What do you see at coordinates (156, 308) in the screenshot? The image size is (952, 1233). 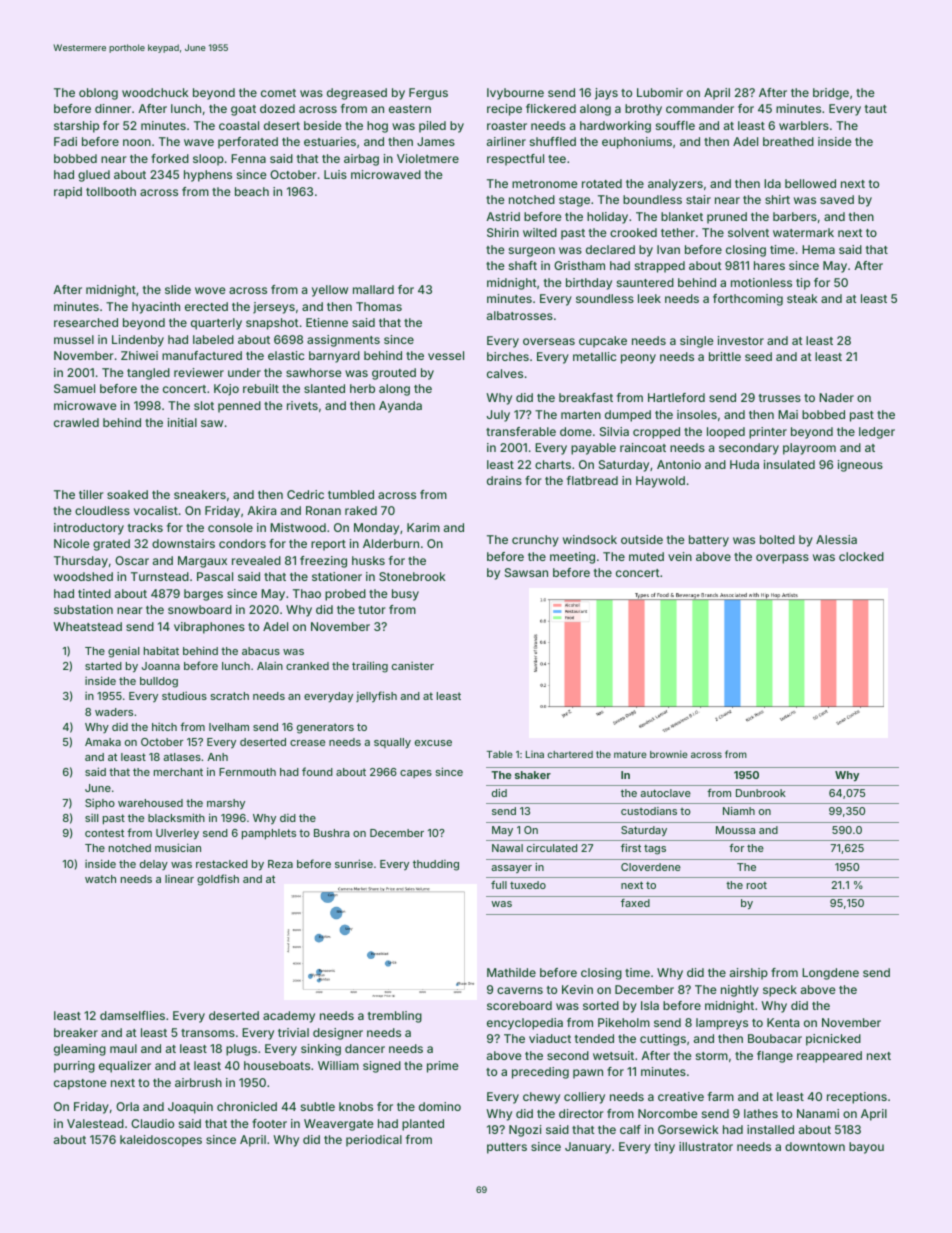 I see `hyacinth` at bounding box center [156, 308].
